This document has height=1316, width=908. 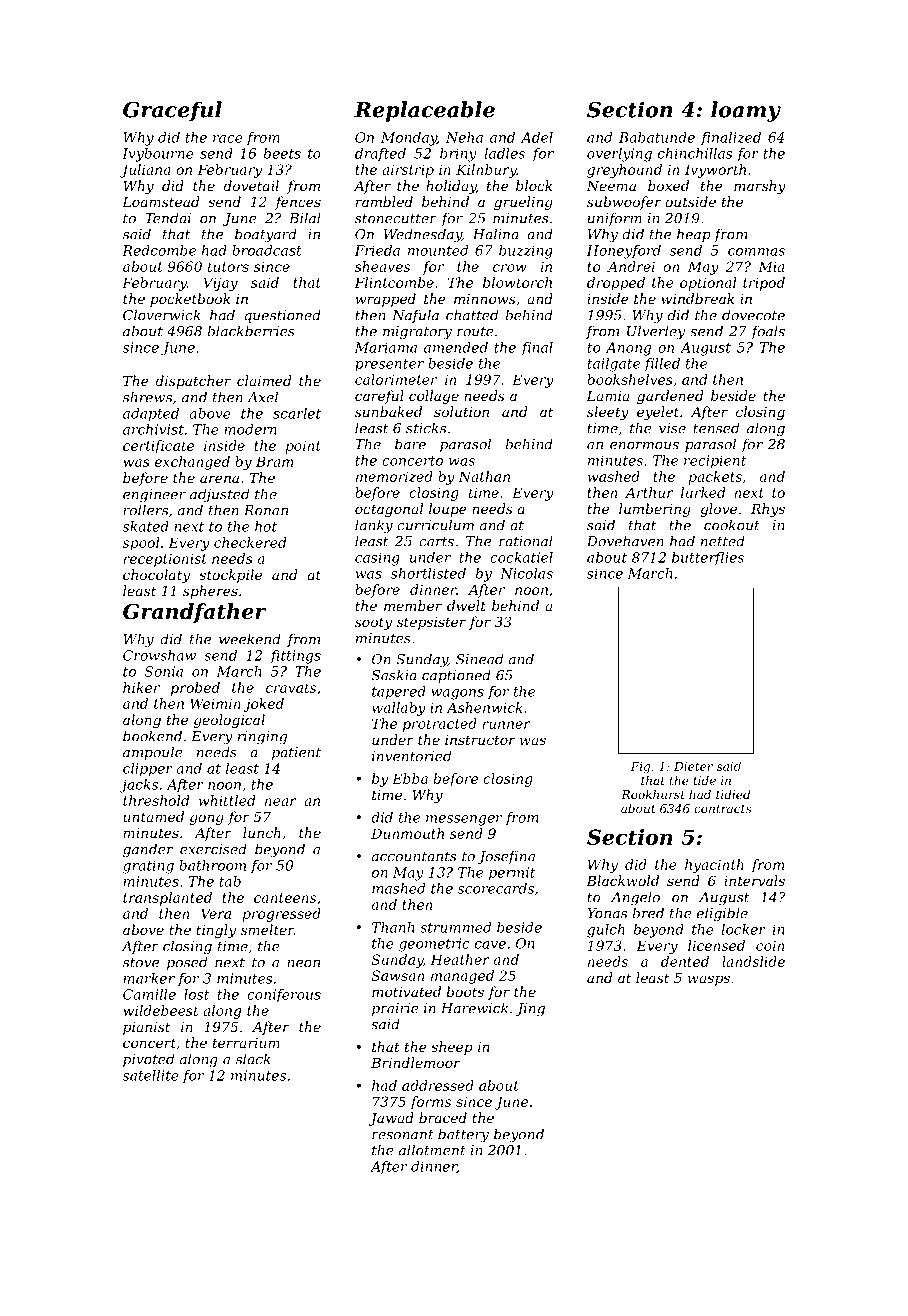 I want to click on resonant, so click(x=403, y=1135).
